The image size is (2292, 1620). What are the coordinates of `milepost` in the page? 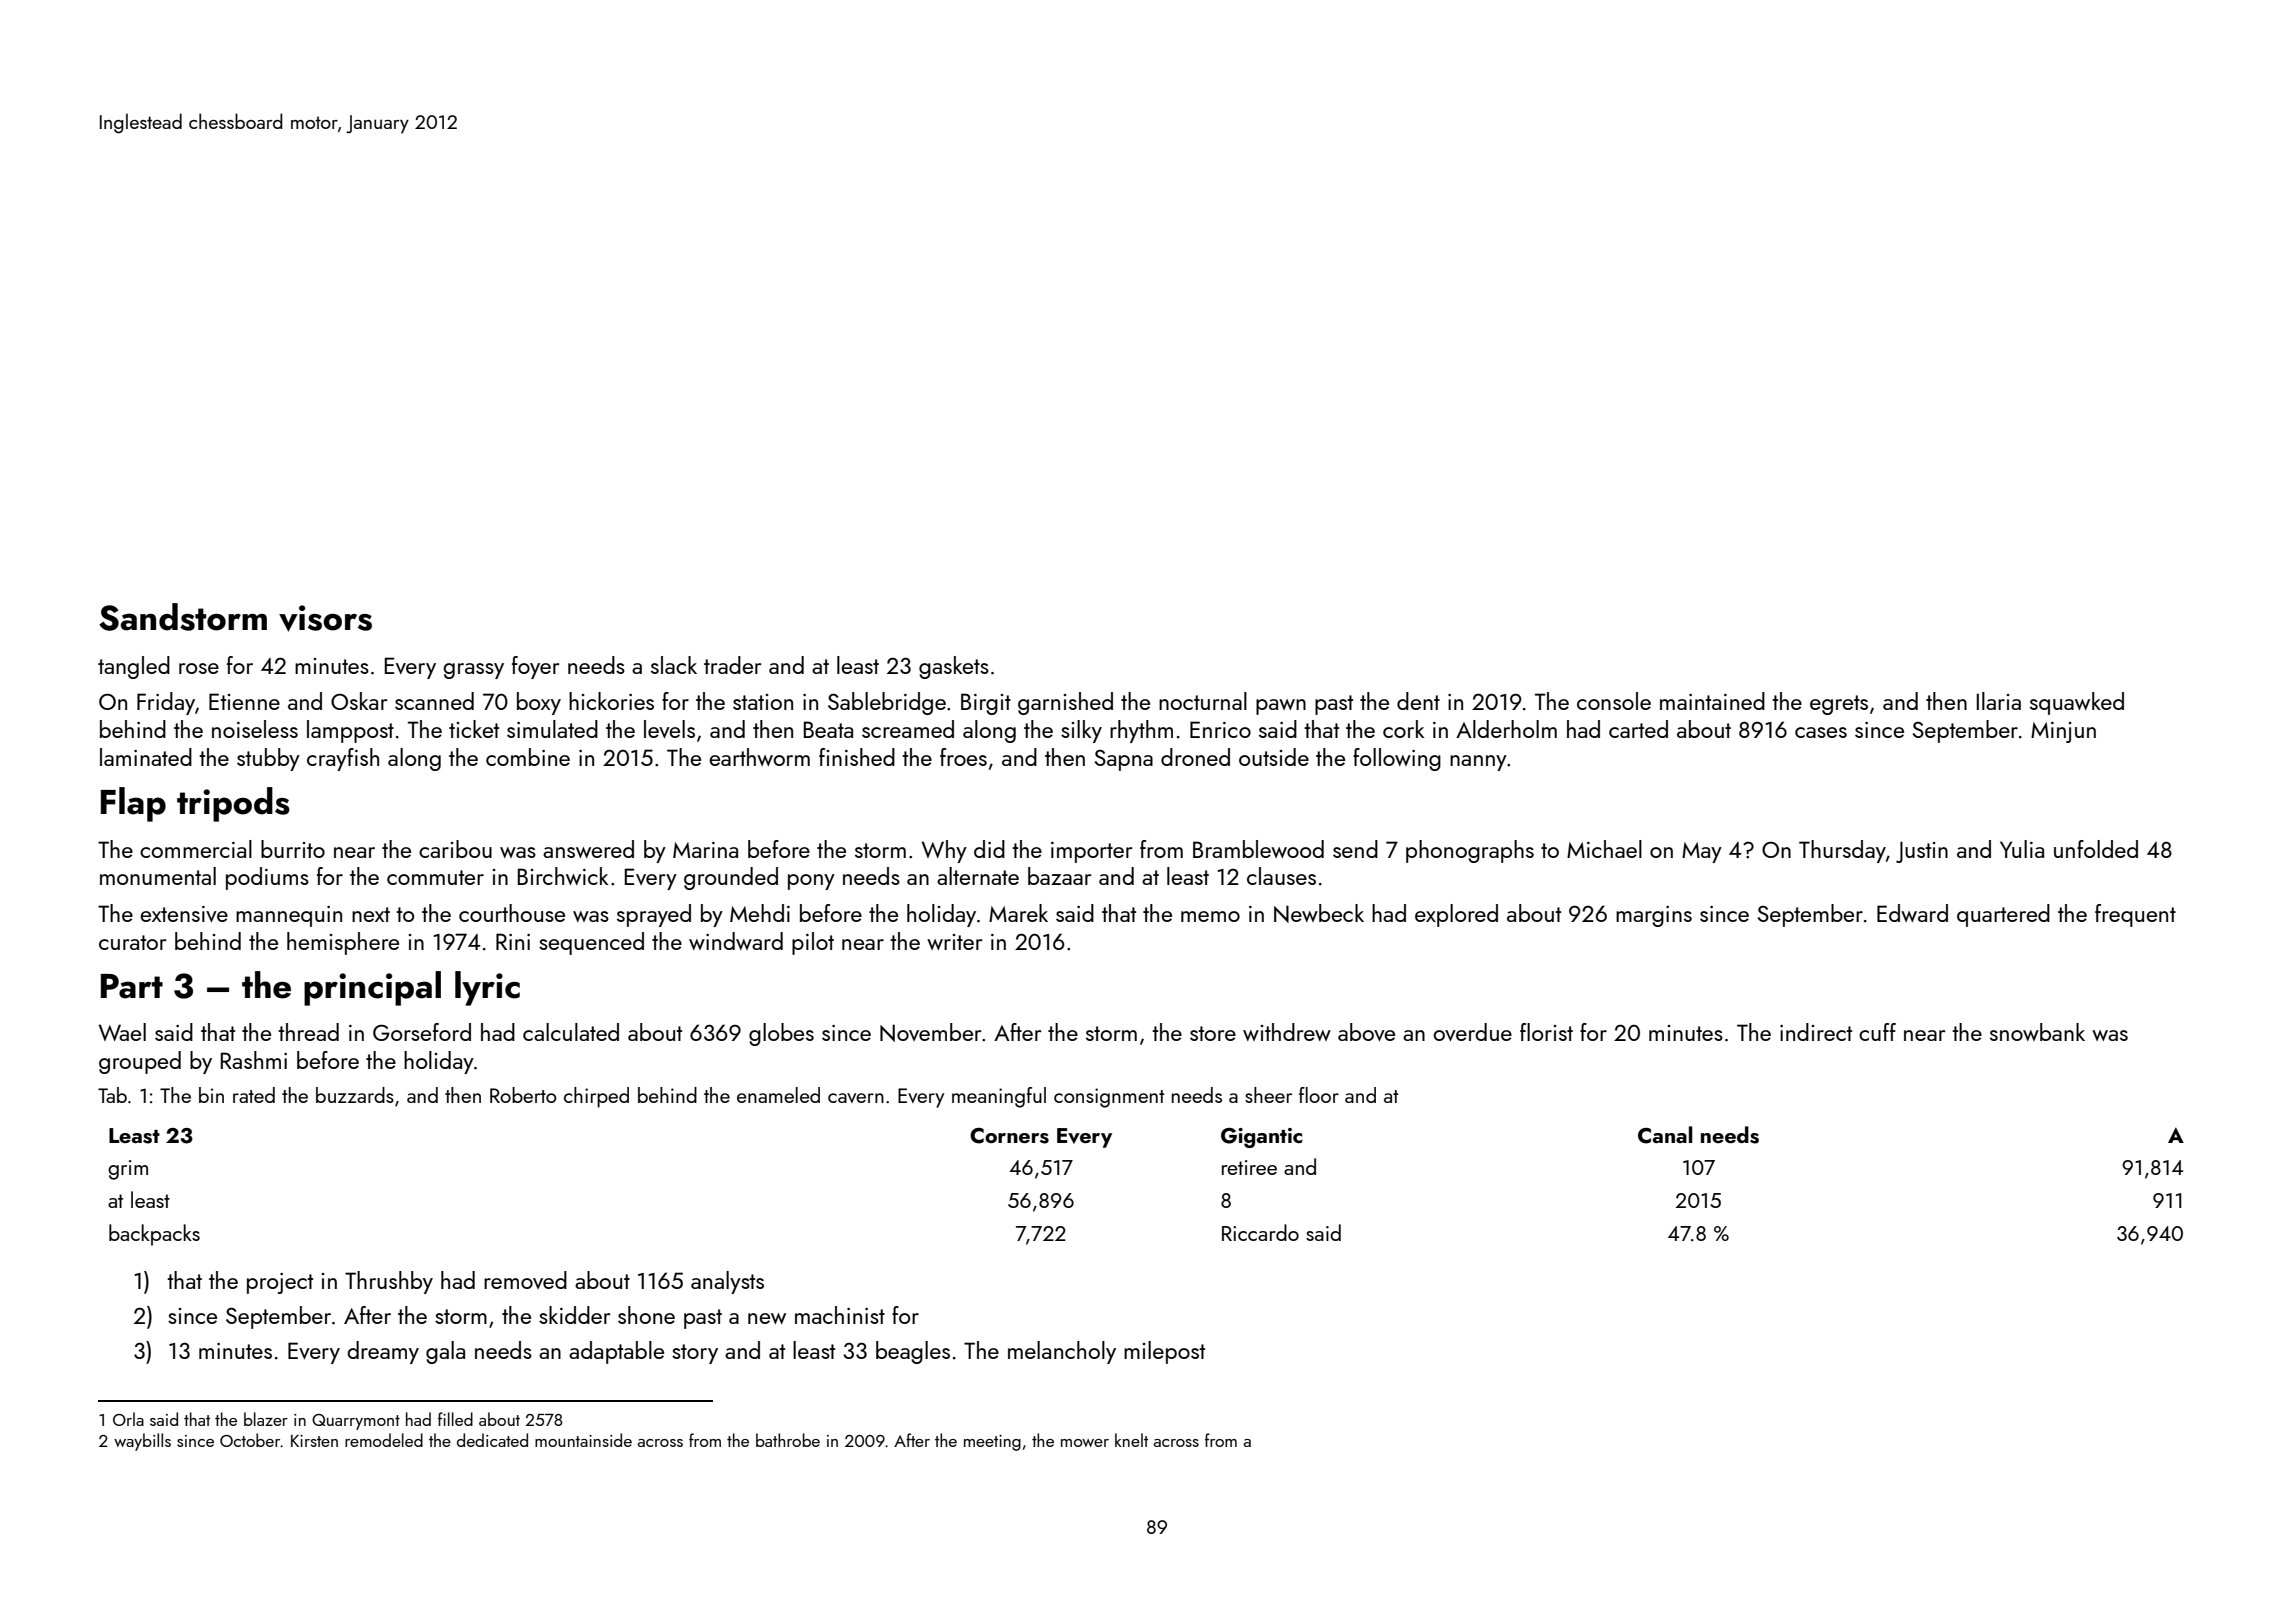 It's located at (1164, 1352).
